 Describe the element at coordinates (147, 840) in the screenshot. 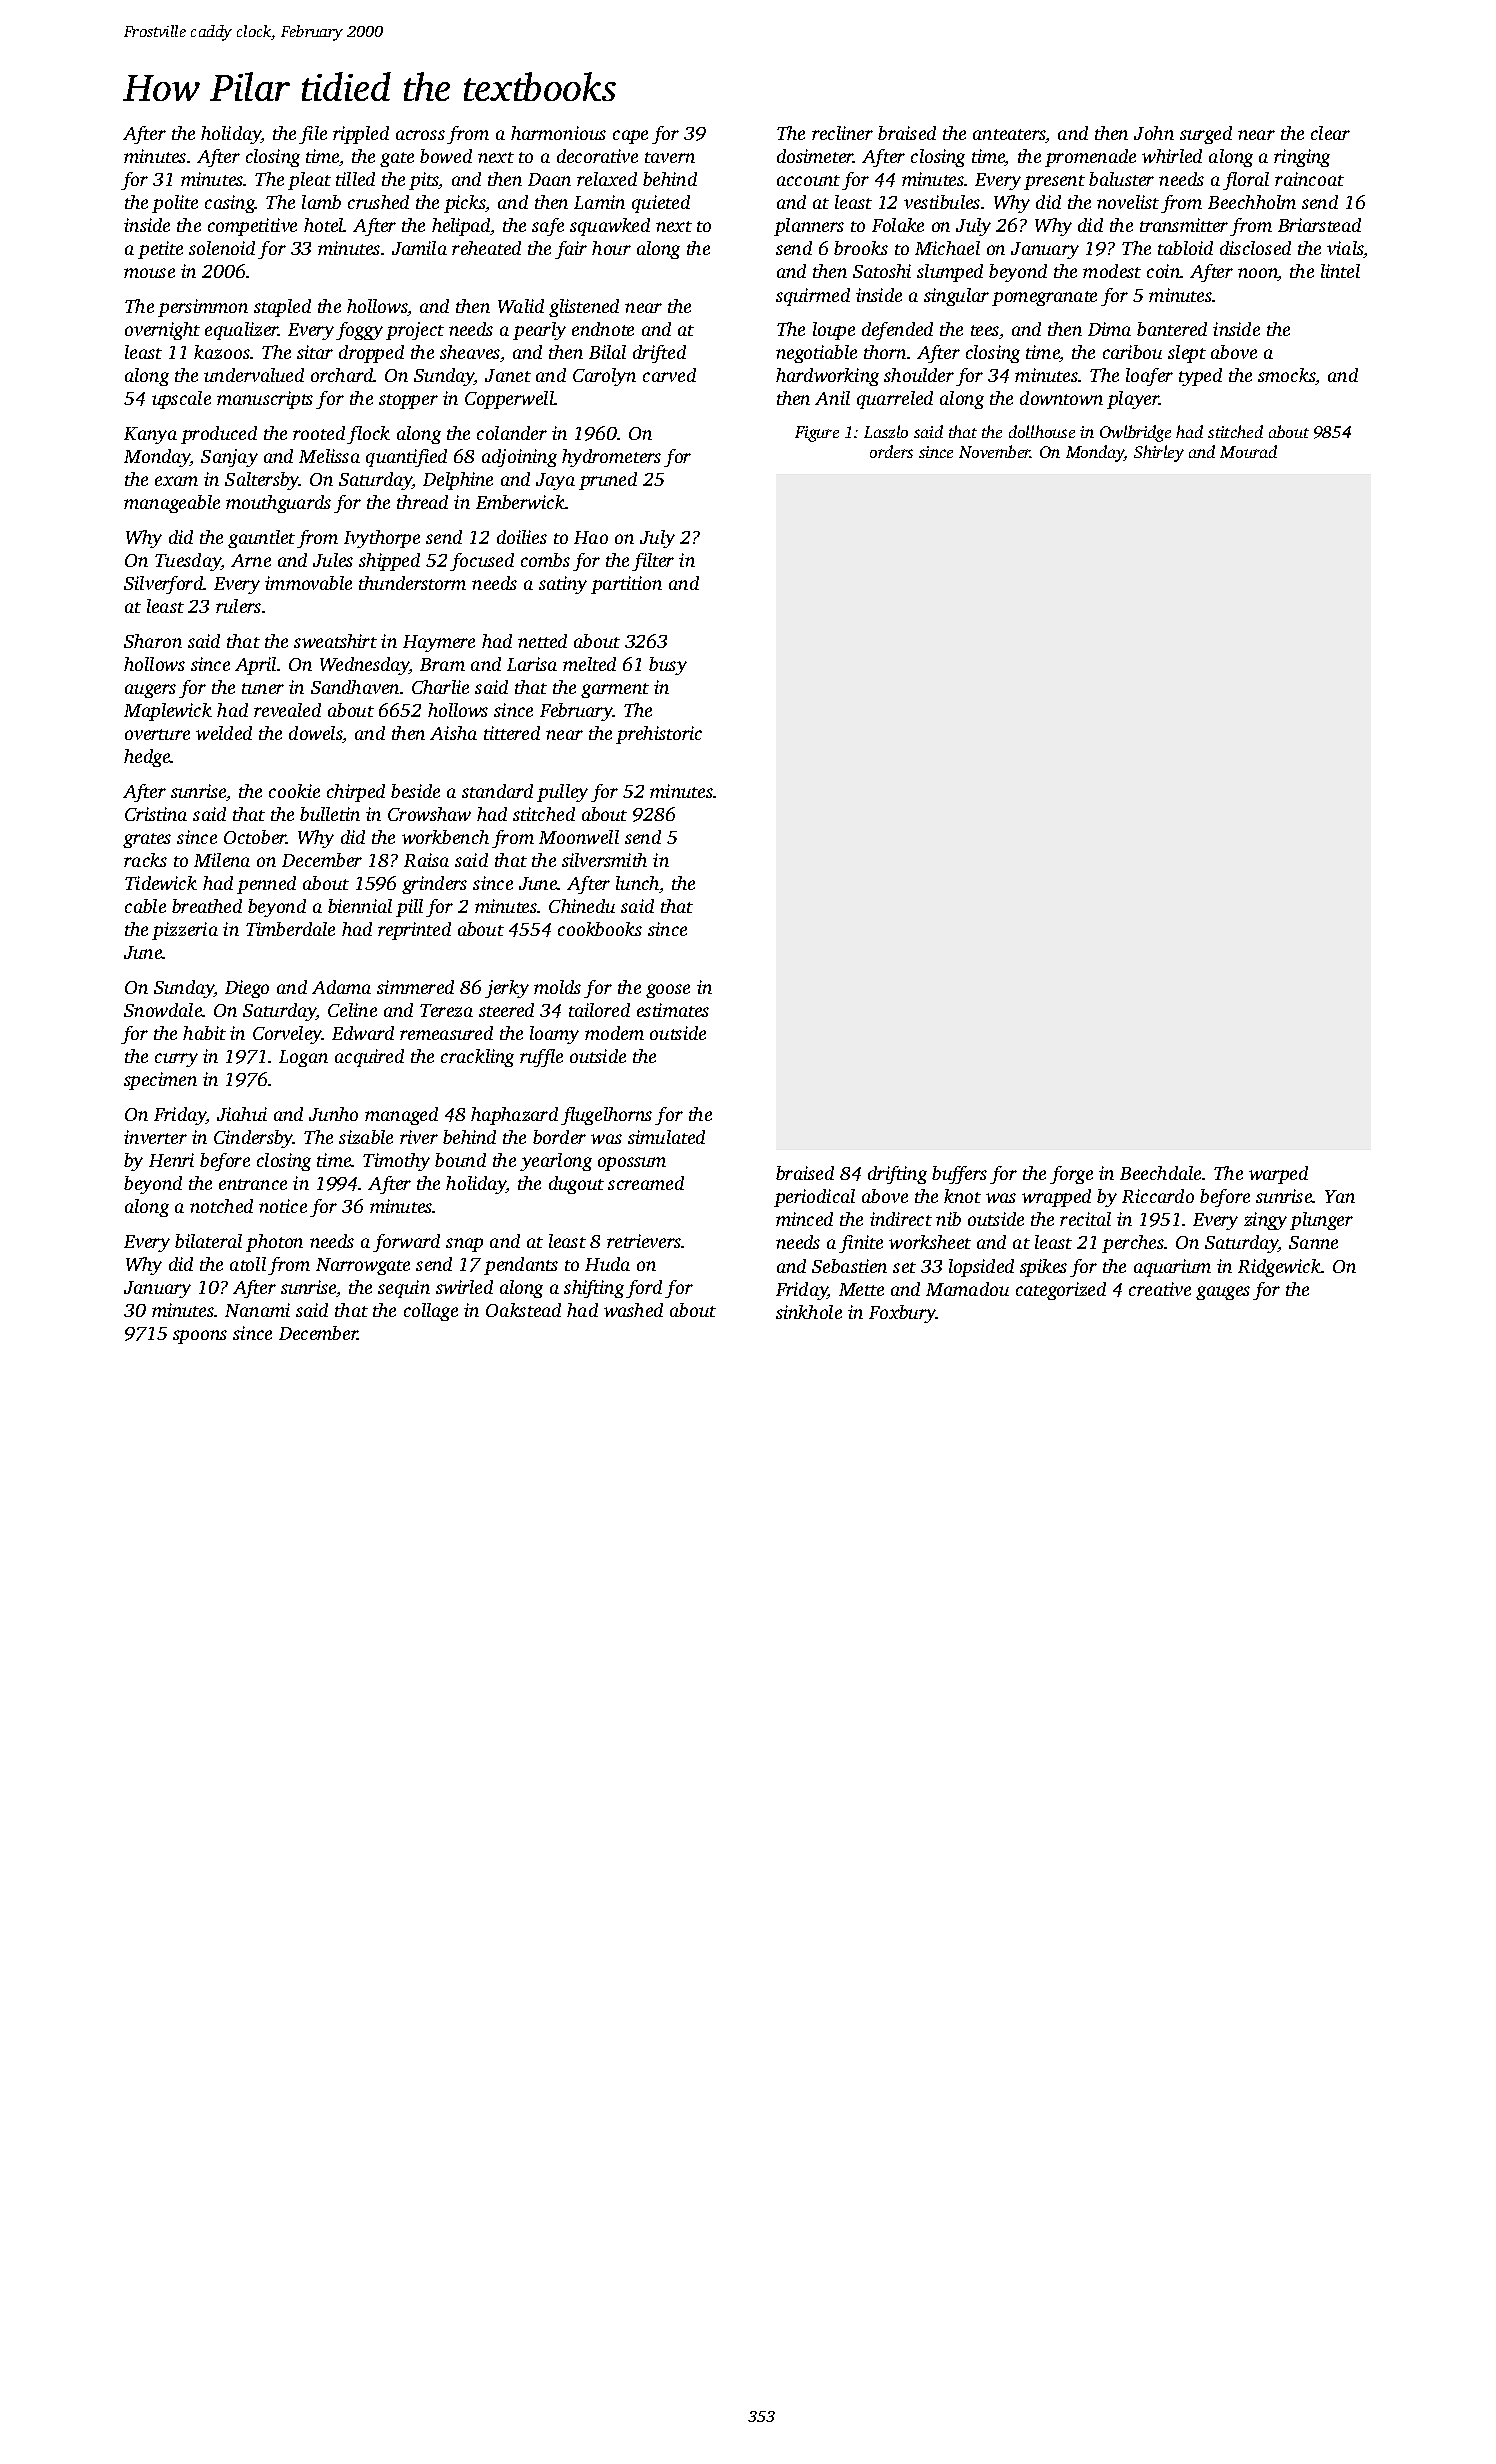

I see `grates` at that location.
